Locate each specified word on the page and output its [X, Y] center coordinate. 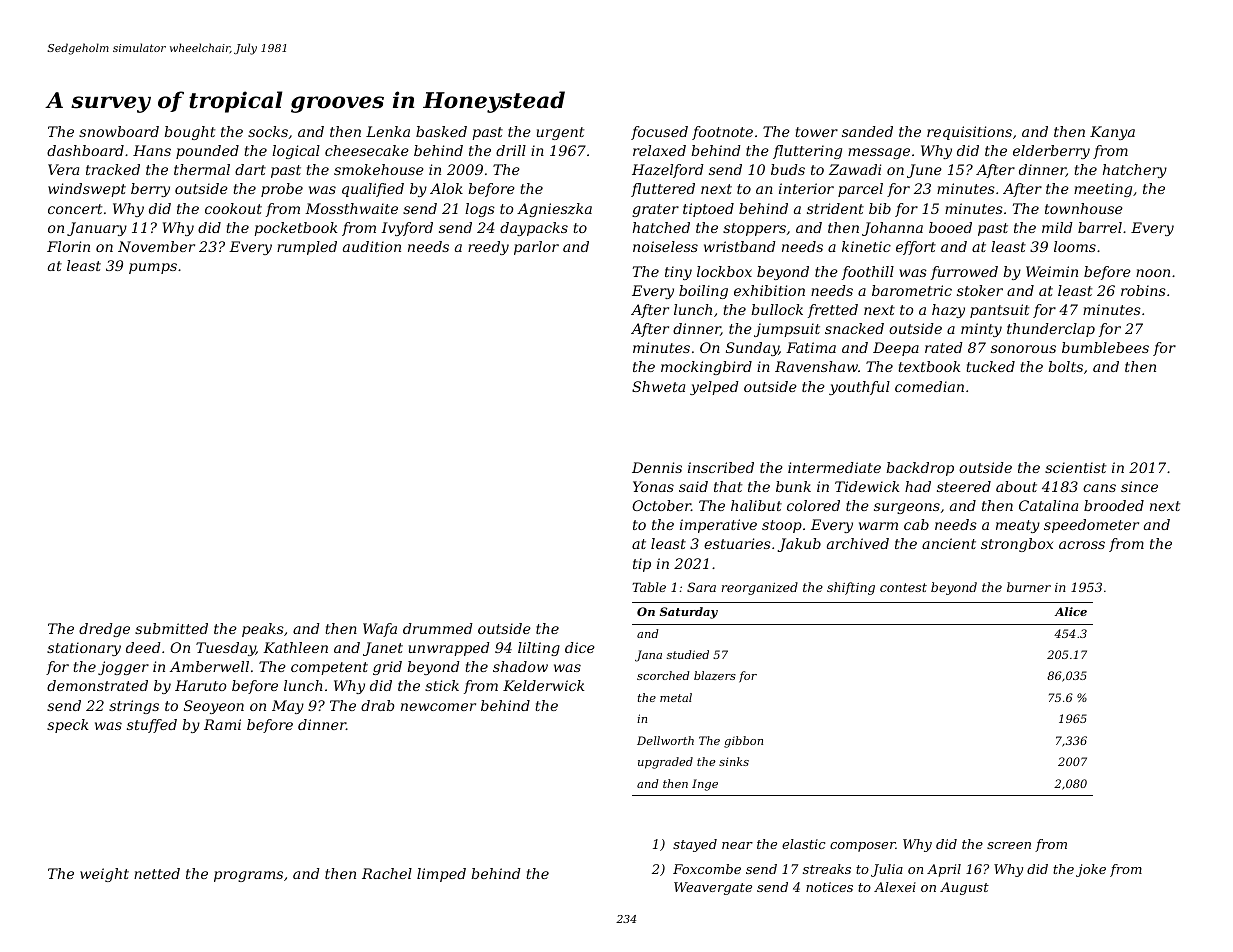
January [97, 229]
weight [104, 875]
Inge [705, 785]
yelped [714, 388]
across [1082, 545]
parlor [536, 248]
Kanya [1112, 133]
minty [981, 330]
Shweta [658, 386]
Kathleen [295, 647]
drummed [438, 628]
